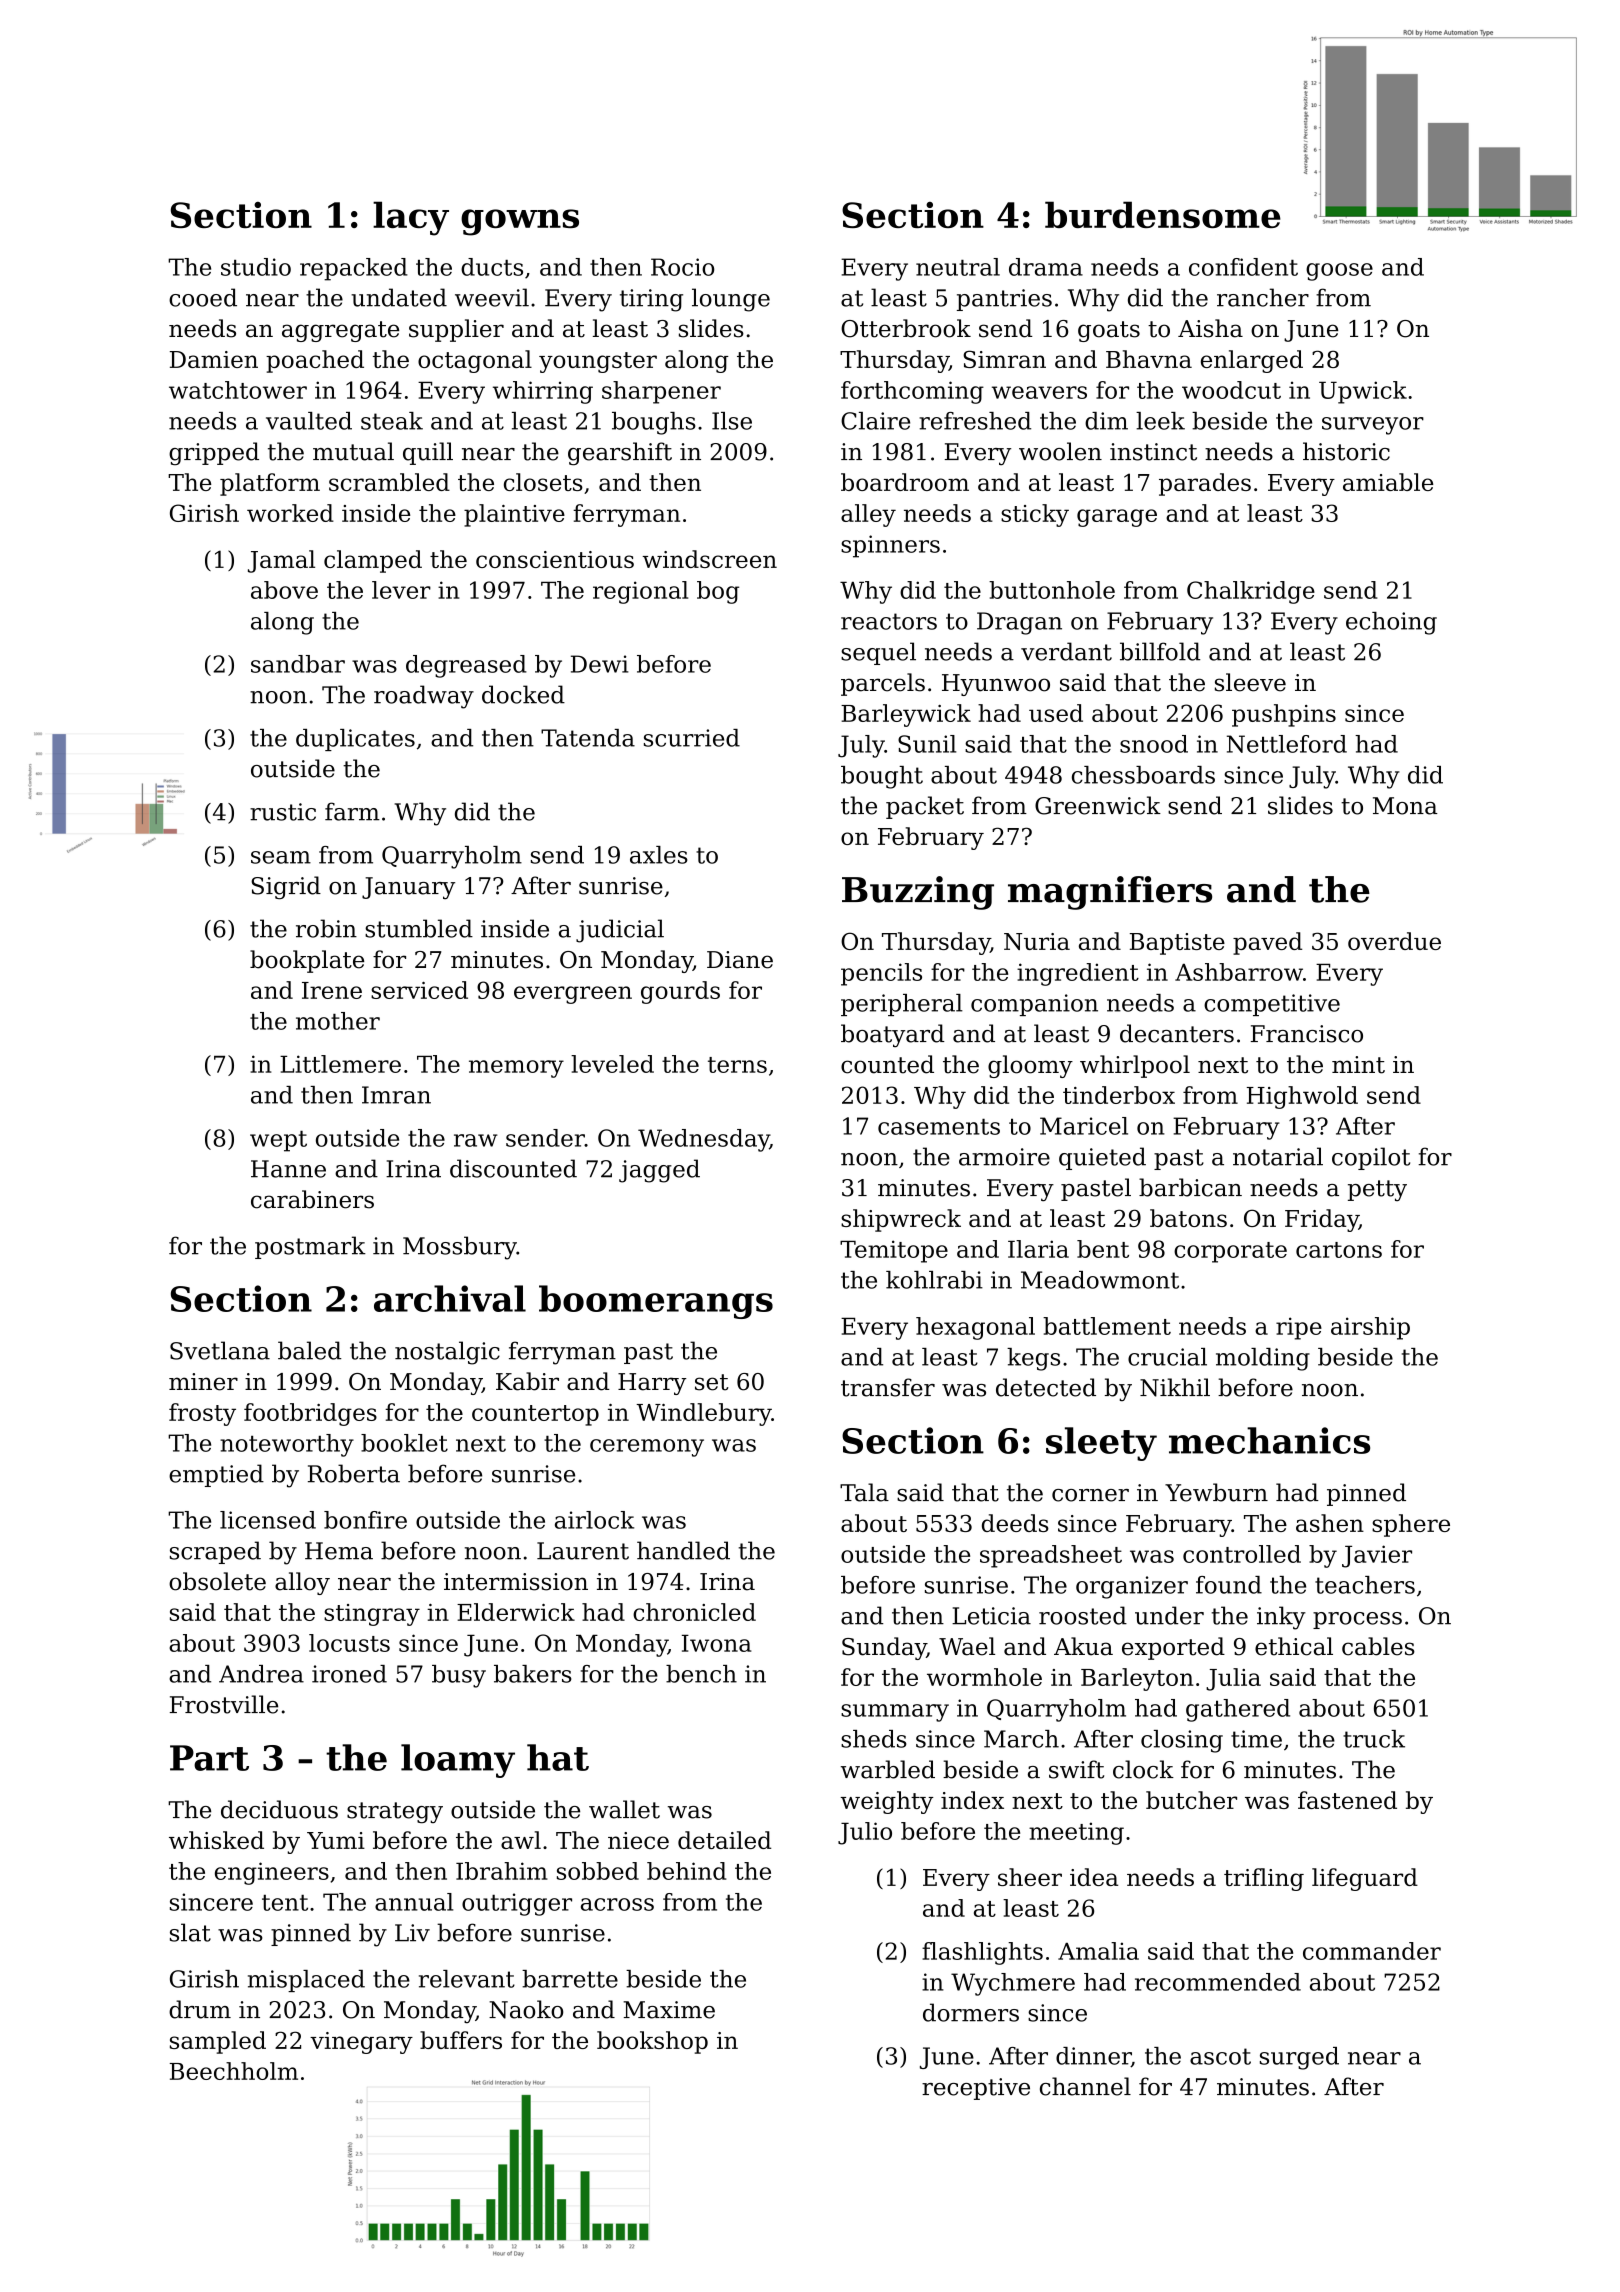 The width and height of the screenshot is (1620, 2292). What do you see at coordinates (521, 1840) in the screenshot?
I see `awl` at bounding box center [521, 1840].
